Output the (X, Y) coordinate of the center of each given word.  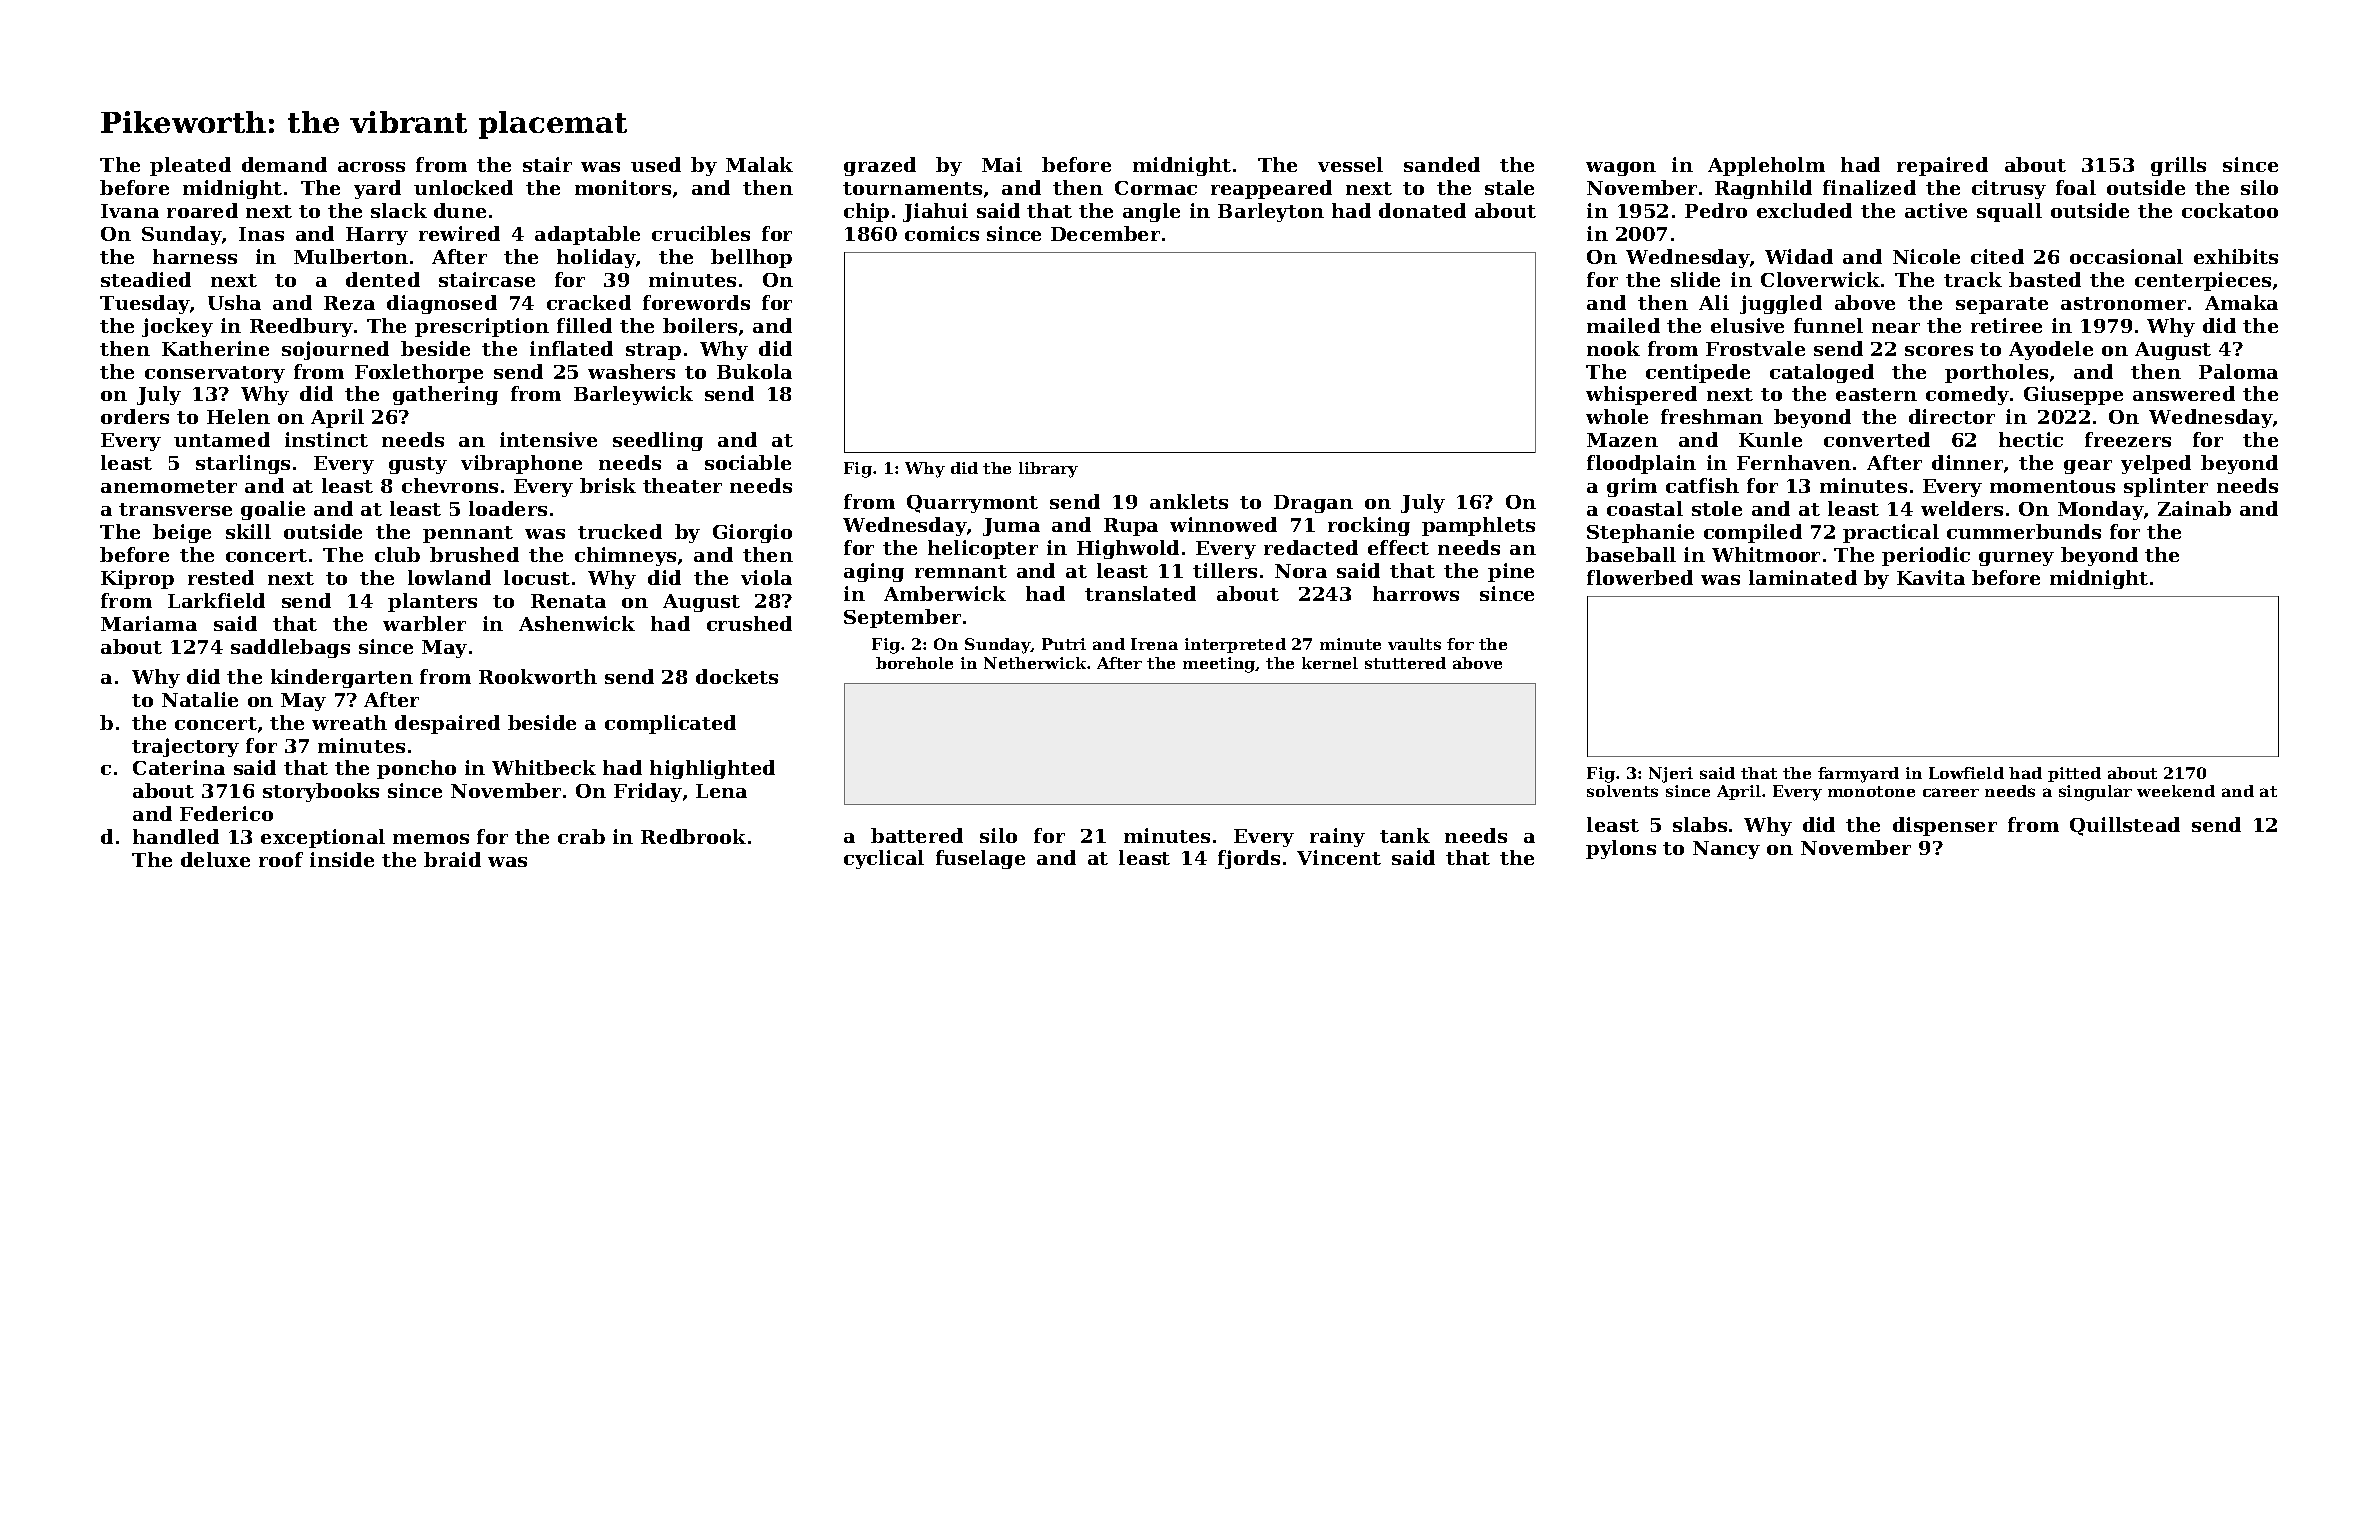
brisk (608, 485)
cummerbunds (2024, 531)
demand (284, 164)
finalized (1869, 187)
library (1048, 470)
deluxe (215, 859)
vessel (1350, 164)
